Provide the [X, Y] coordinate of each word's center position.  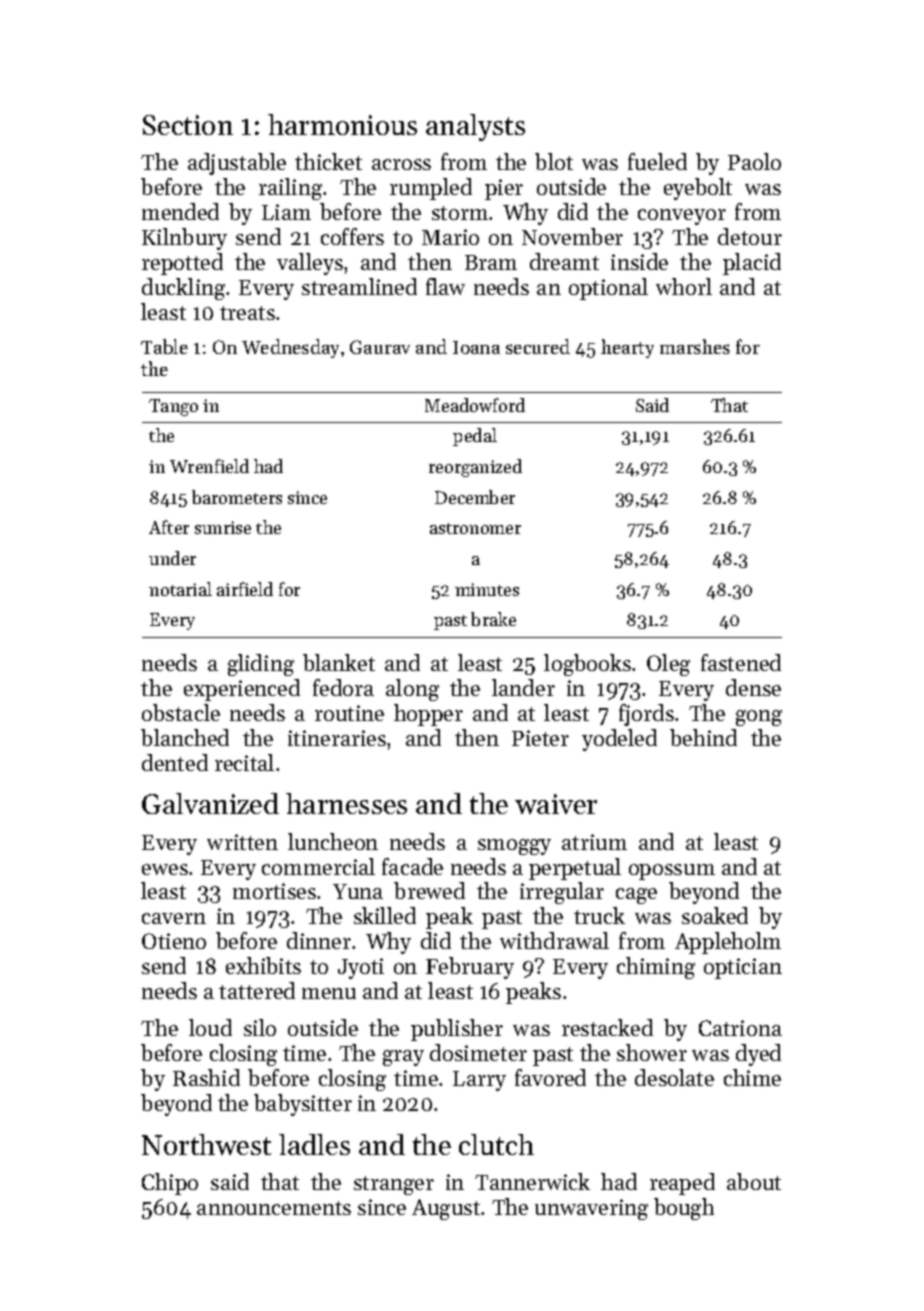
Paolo [754, 161]
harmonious [342, 124]
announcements [274, 1208]
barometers [237, 497]
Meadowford [475, 405]
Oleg [668, 665]
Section [188, 125]
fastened [741, 662]
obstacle [181, 712]
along [412, 690]
